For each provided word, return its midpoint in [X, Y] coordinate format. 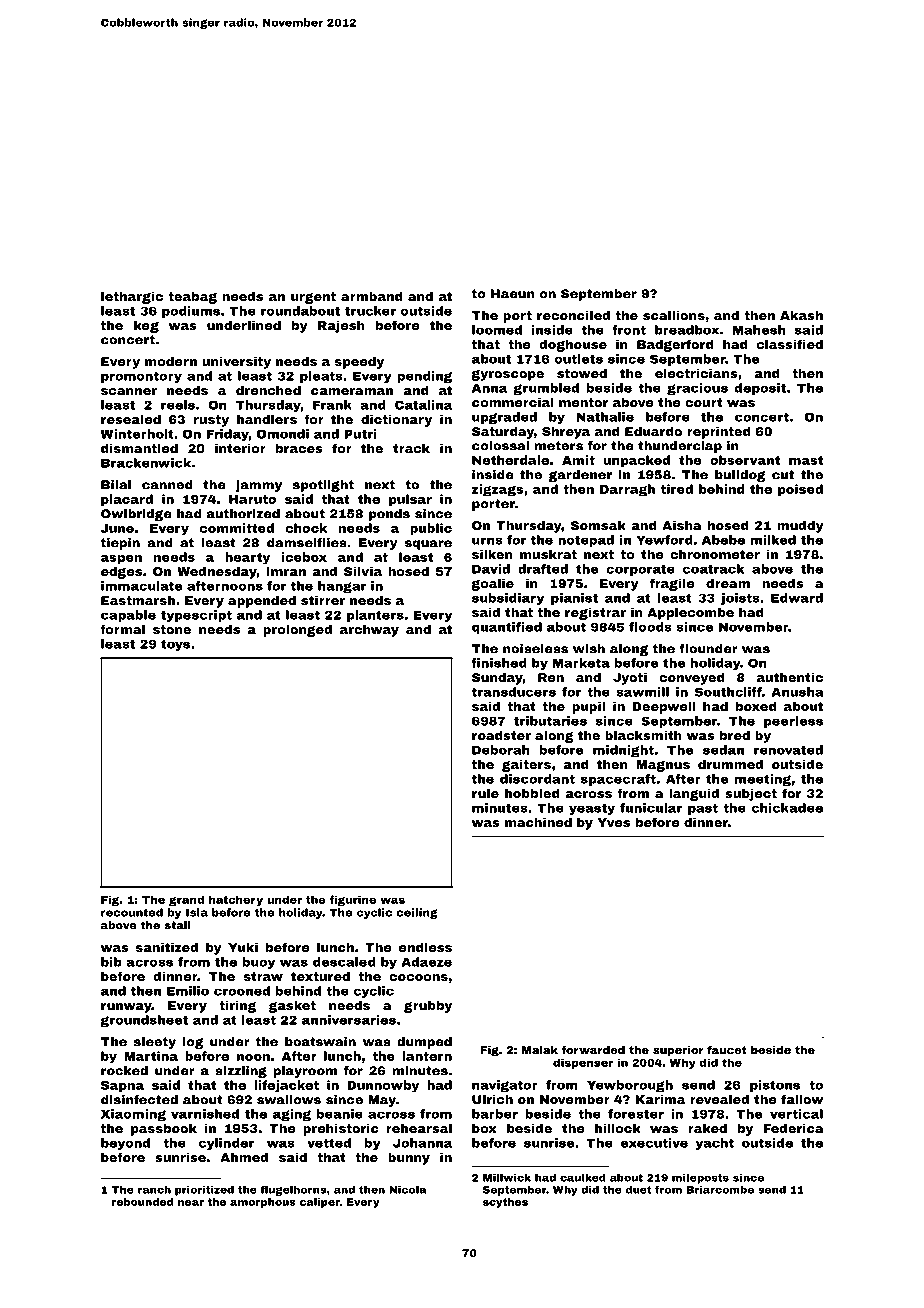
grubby [428, 1006]
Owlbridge [136, 515]
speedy [359, 362]
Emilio [188, 991]
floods [650, 627]
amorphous [263, 1203]
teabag [192, 297]
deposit [760, 389]
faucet [727, 1049]
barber [495, 1114]
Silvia [363, 571]
